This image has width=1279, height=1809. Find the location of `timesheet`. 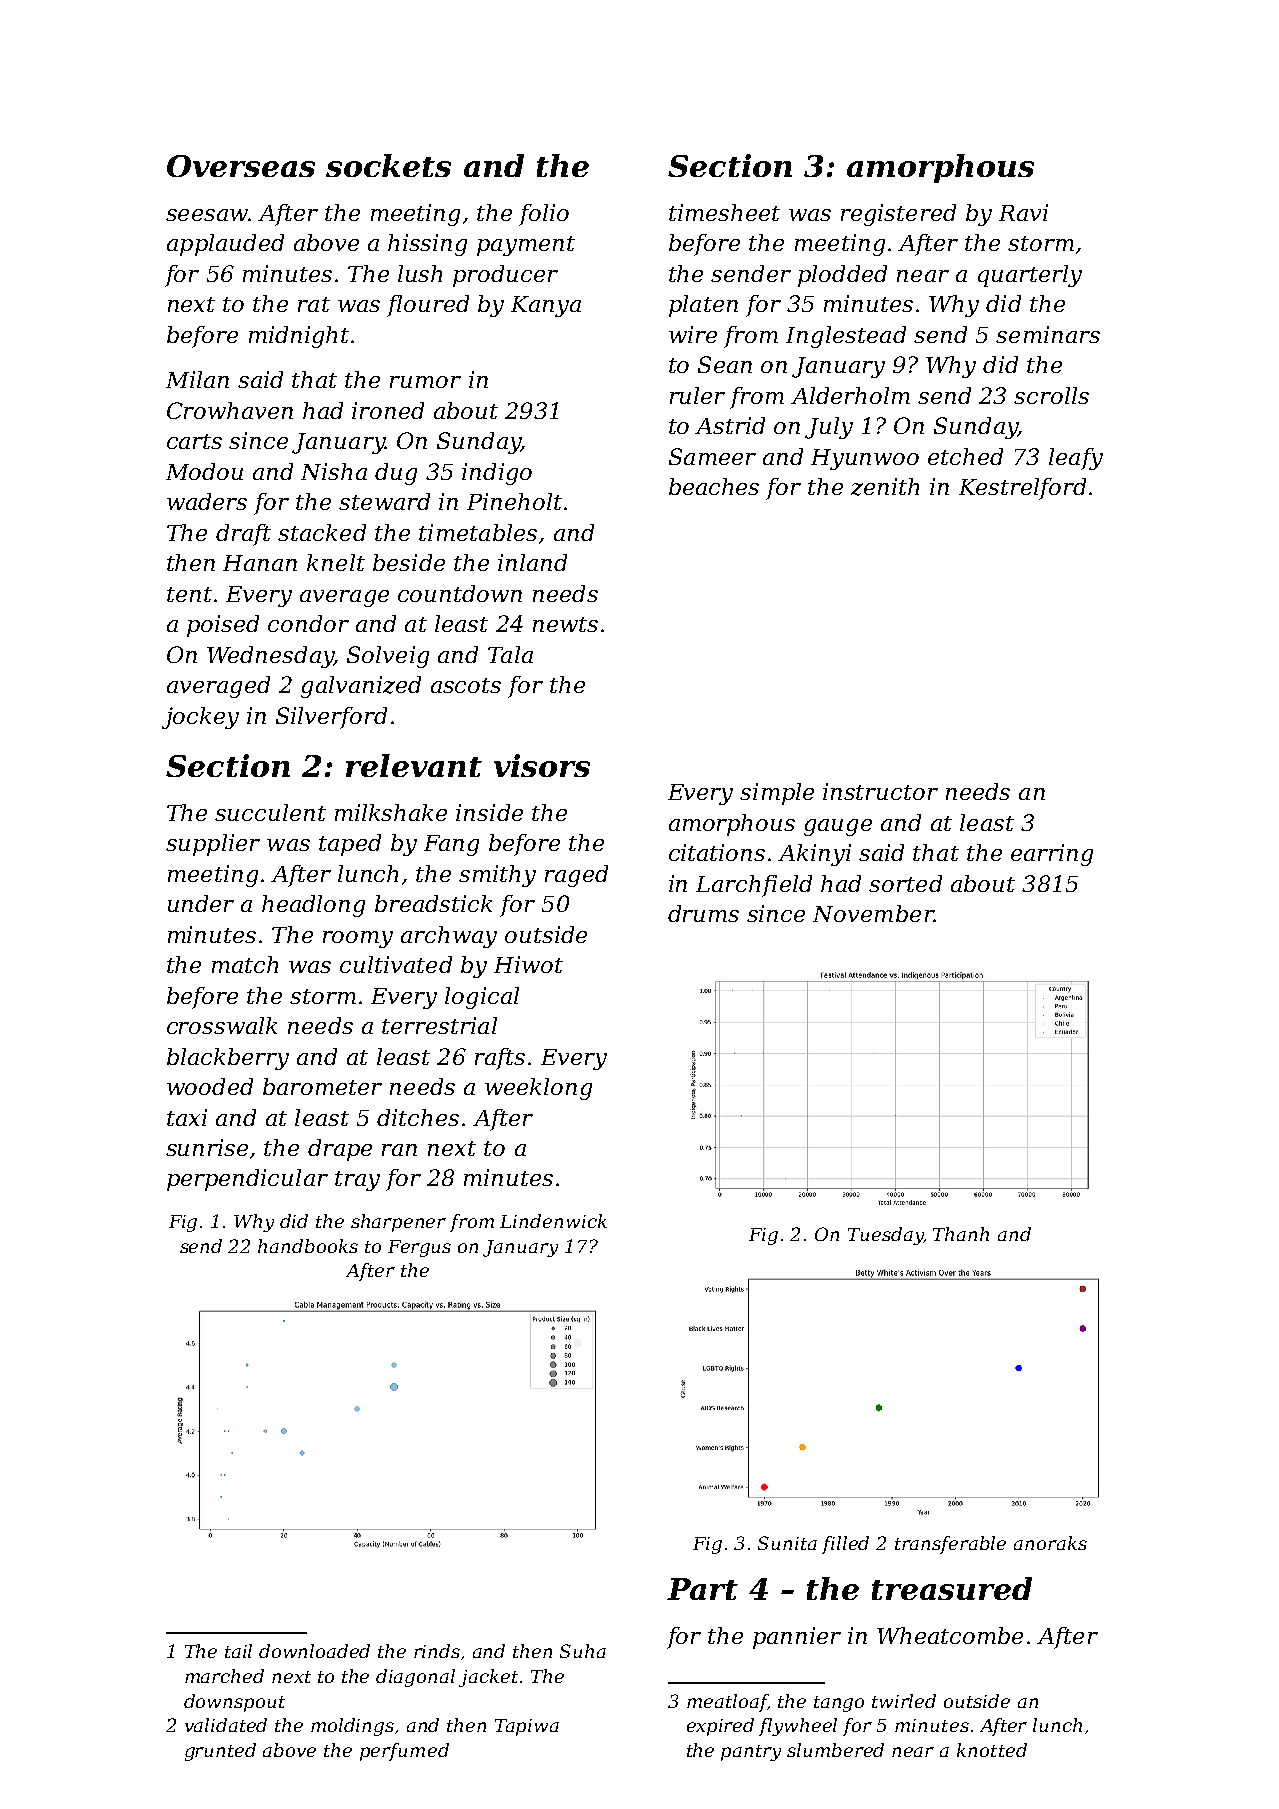

timesheet is located at coordinates (724, 212).
